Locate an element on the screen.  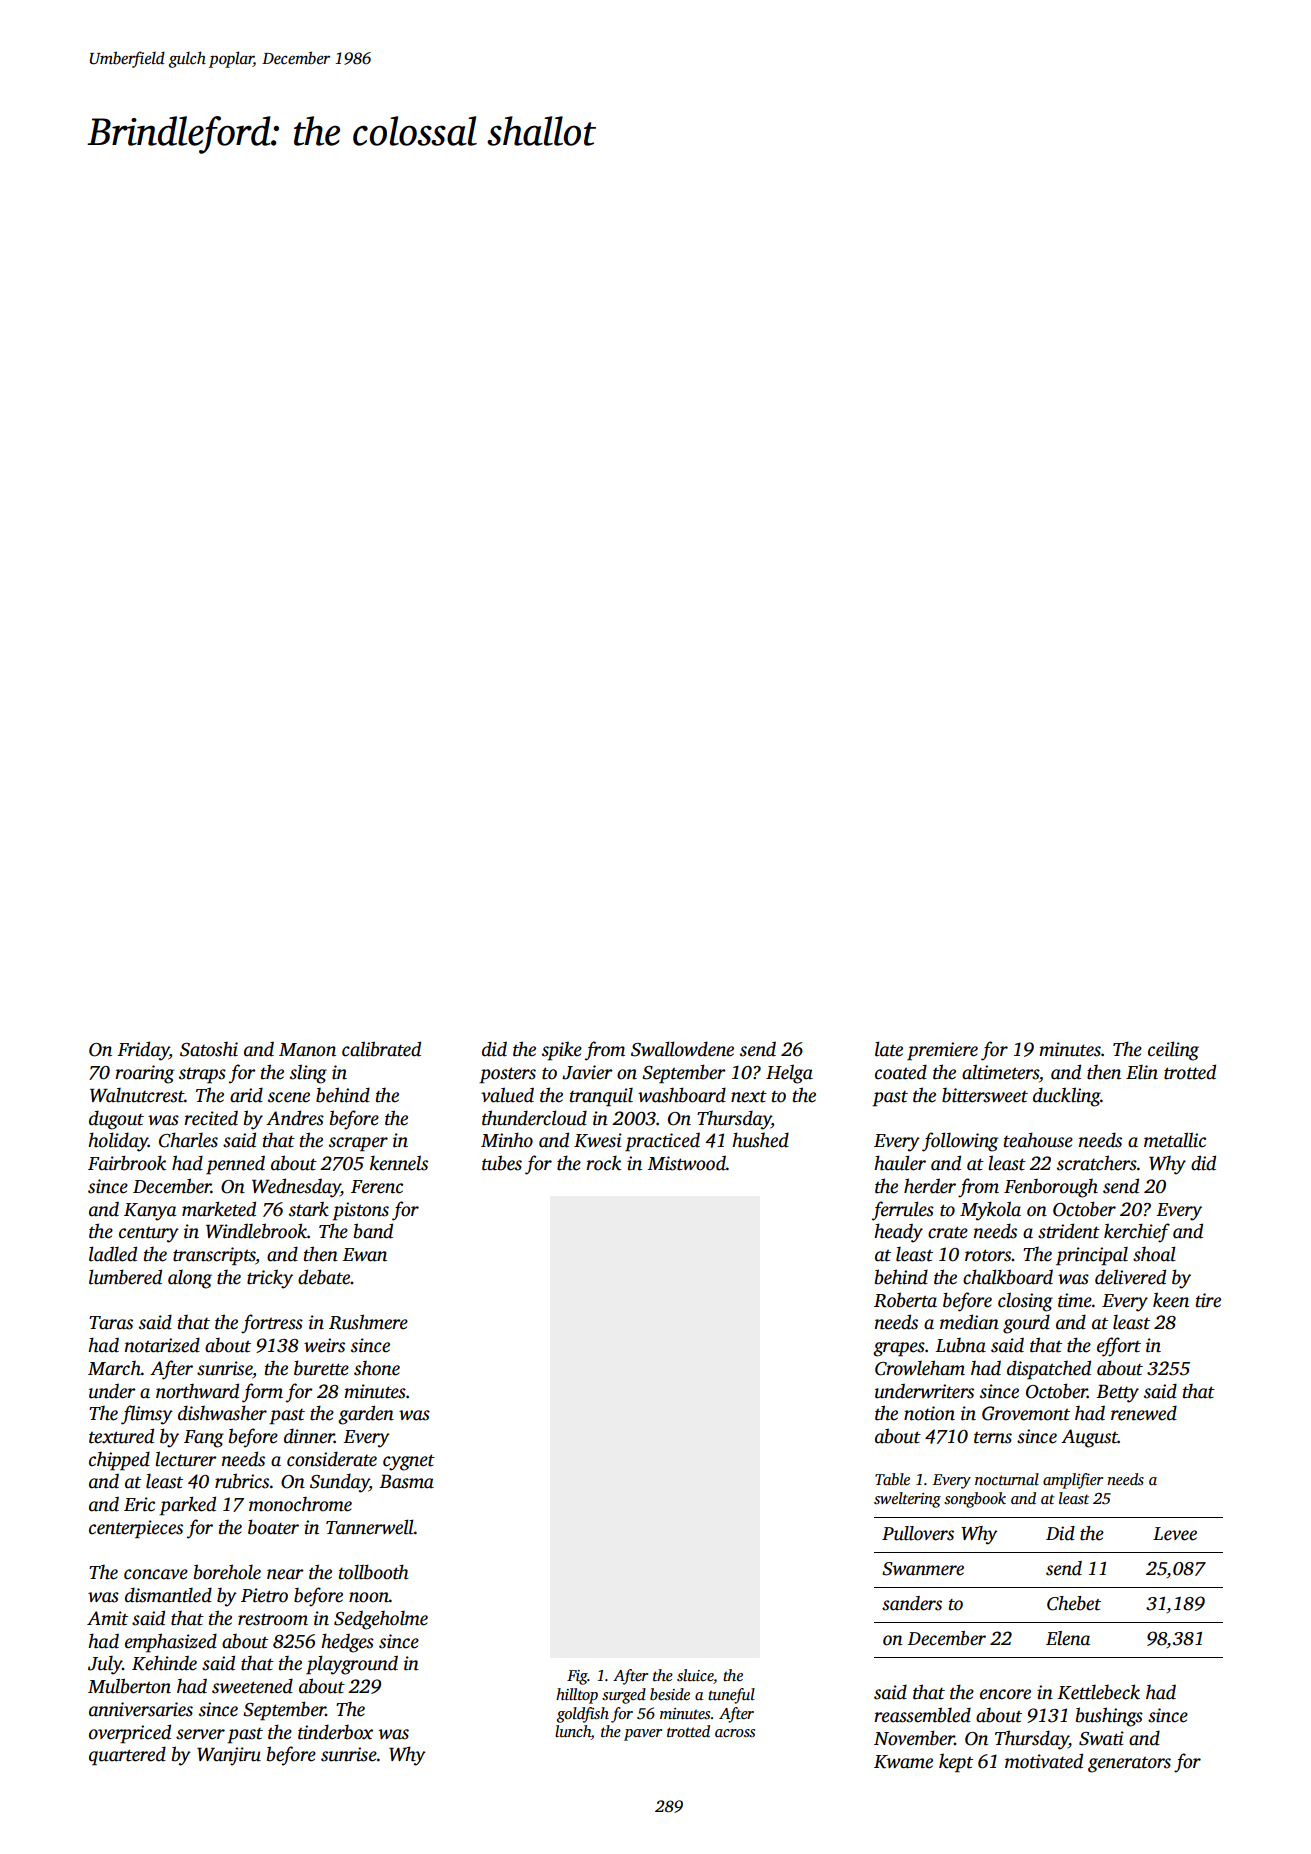
Levee is located at coordinates (1175, 1534).
